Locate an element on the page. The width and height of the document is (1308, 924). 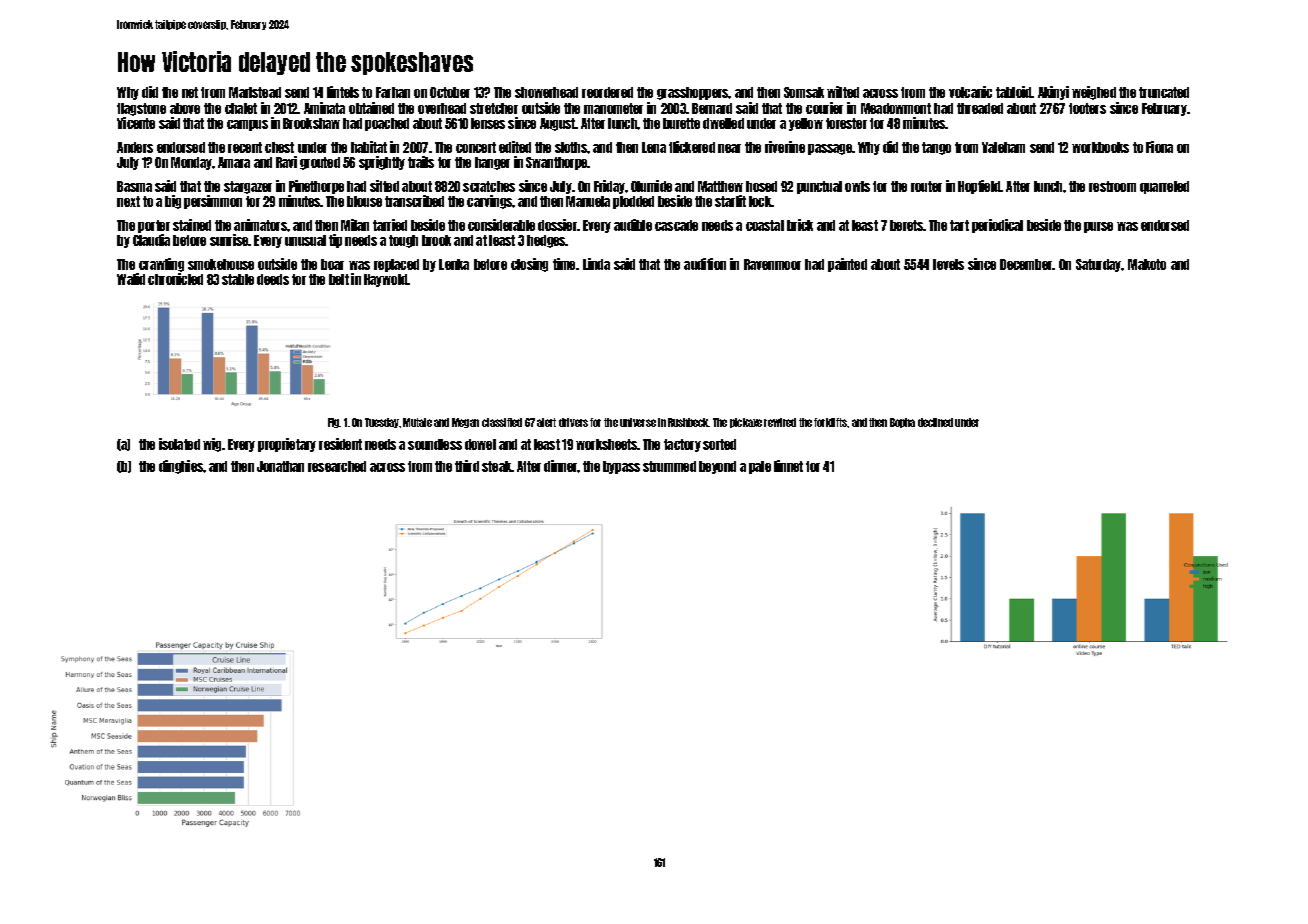
Bopha is located at coordinates (902, 423).
